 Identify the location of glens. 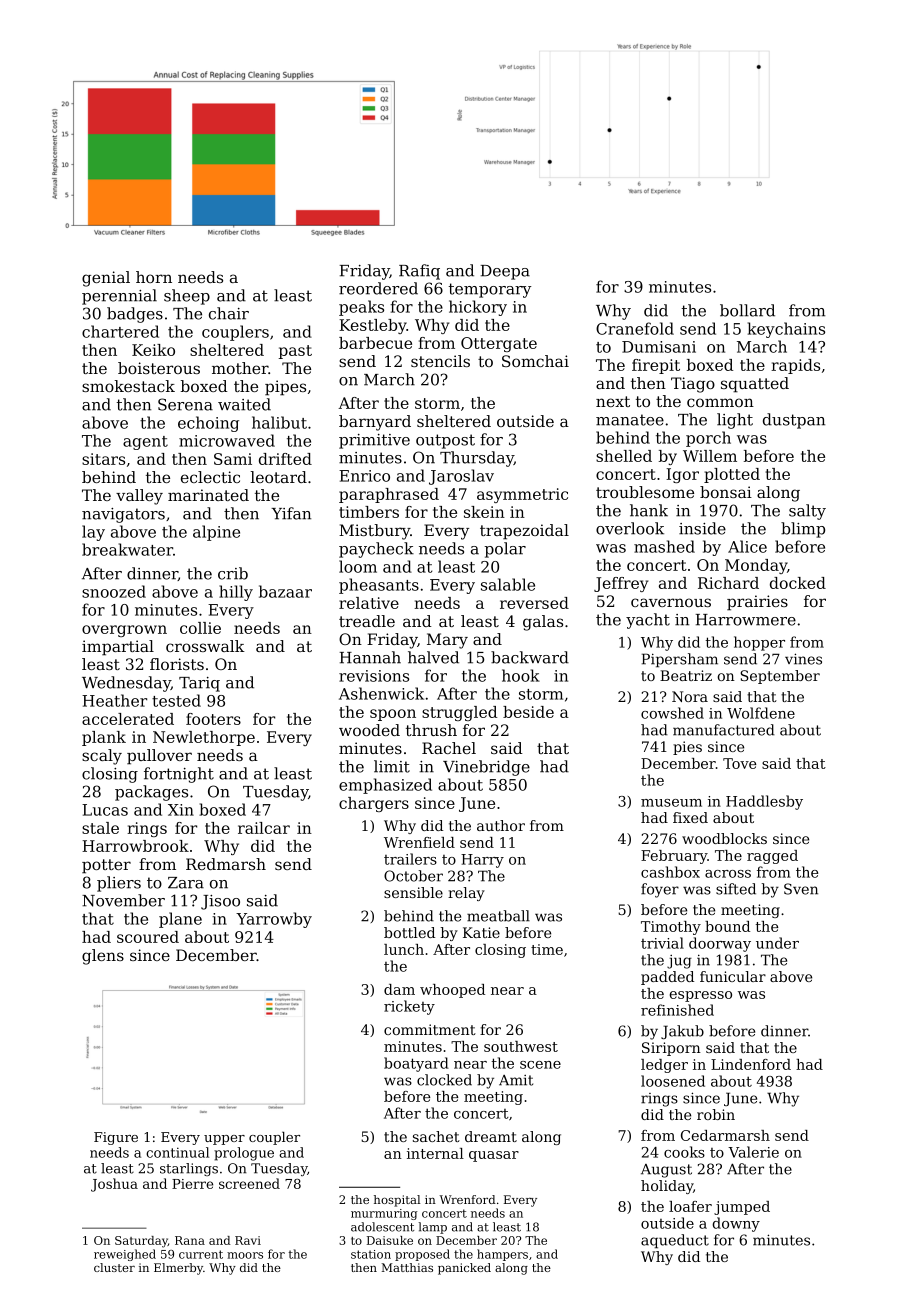
(103, 957).
